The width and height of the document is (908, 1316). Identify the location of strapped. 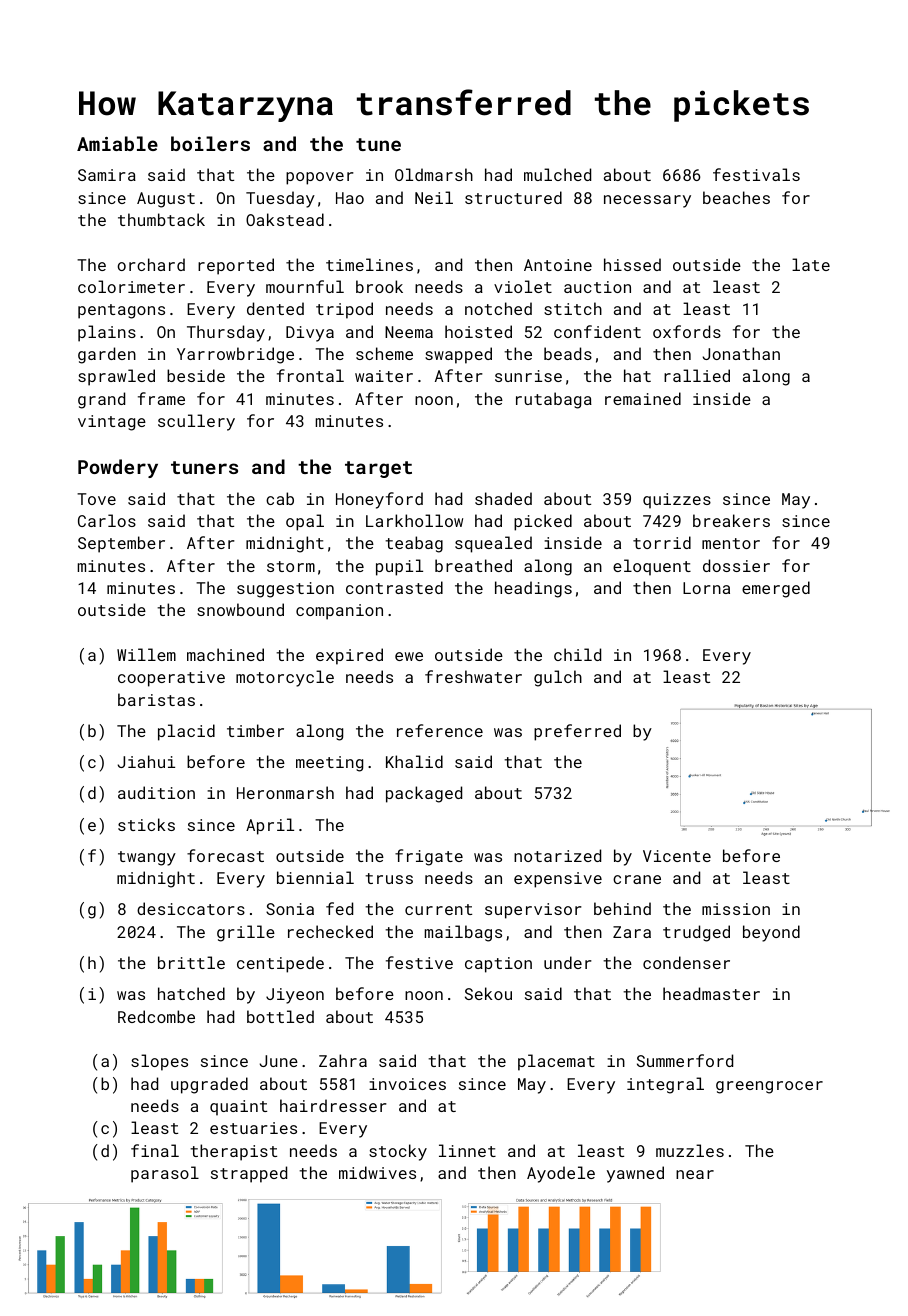
(249, 1174).
